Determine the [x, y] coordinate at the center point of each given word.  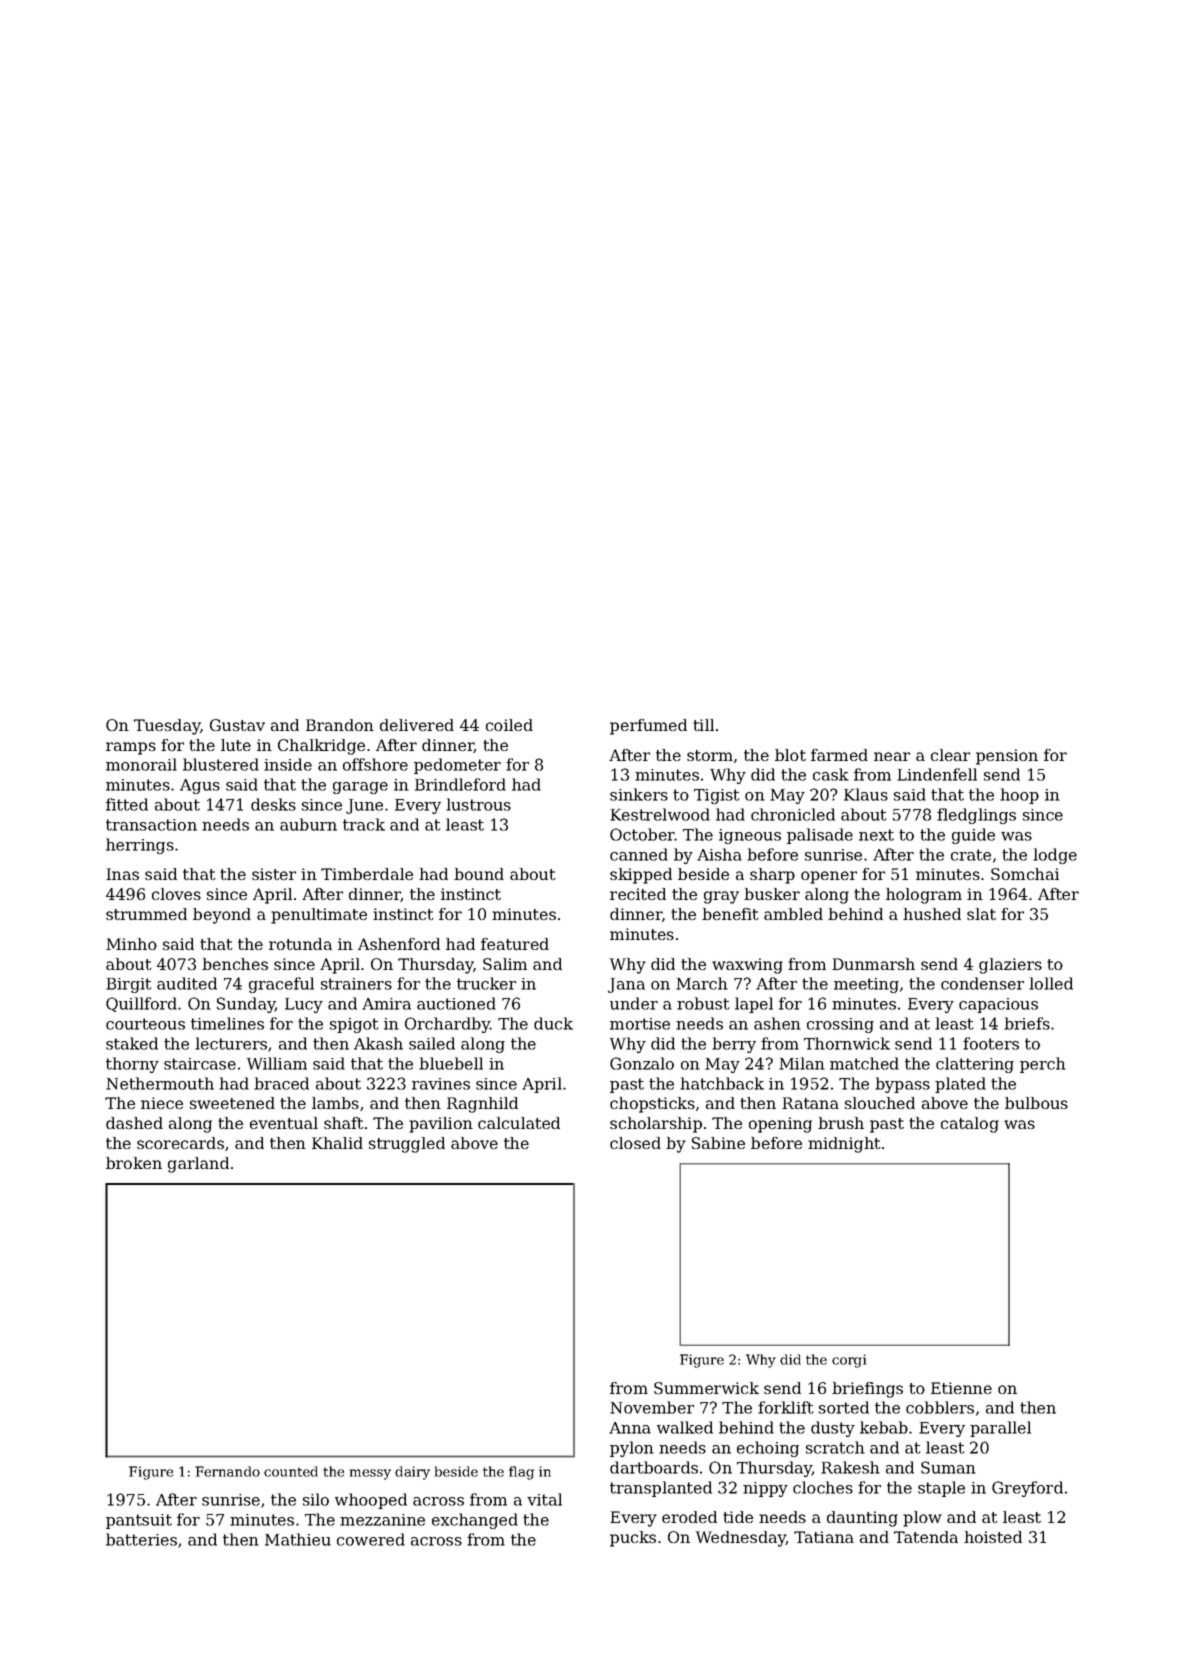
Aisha [719, 854]
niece [162, 1103]
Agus [200, 786]
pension [1007, 757]
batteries [141, 1539]
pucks [633, 1539]
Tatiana [824, 1537]
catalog [970, 1125]
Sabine [718, 1143]
